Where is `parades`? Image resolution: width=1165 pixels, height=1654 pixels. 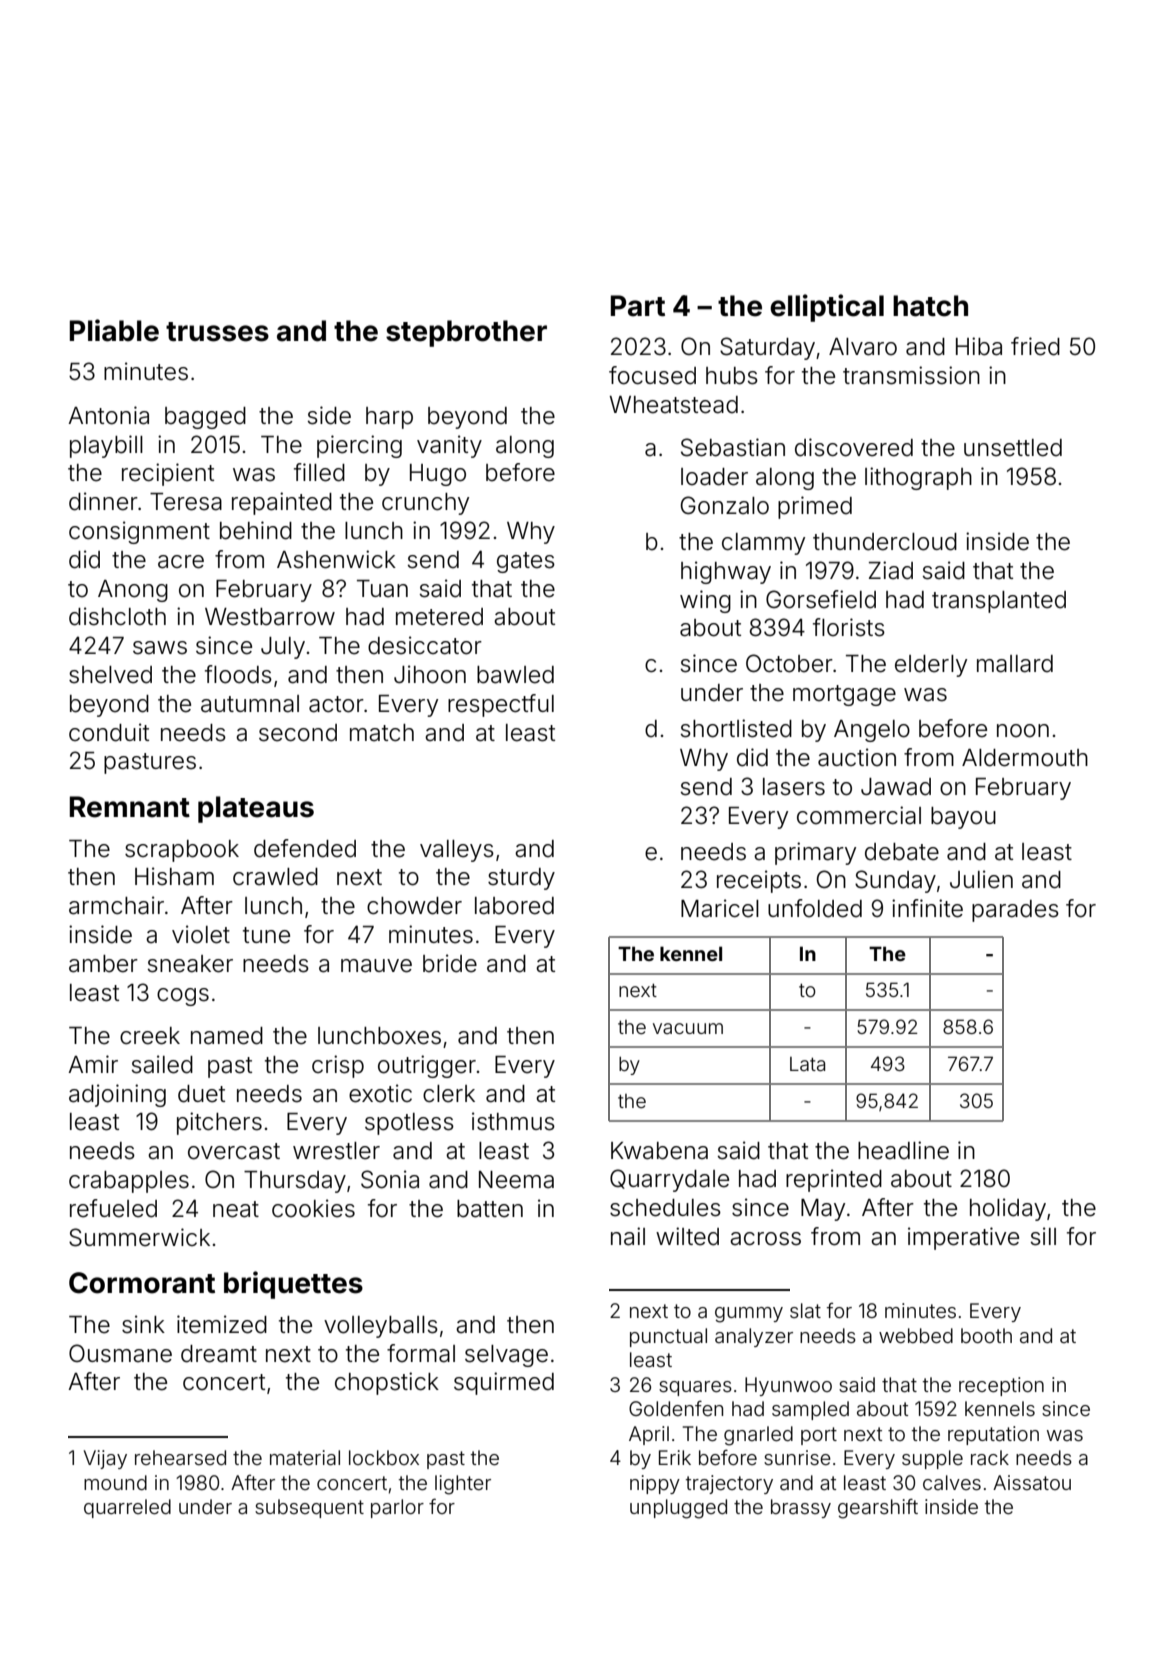
parades is located at coordinates (1015, 911).
